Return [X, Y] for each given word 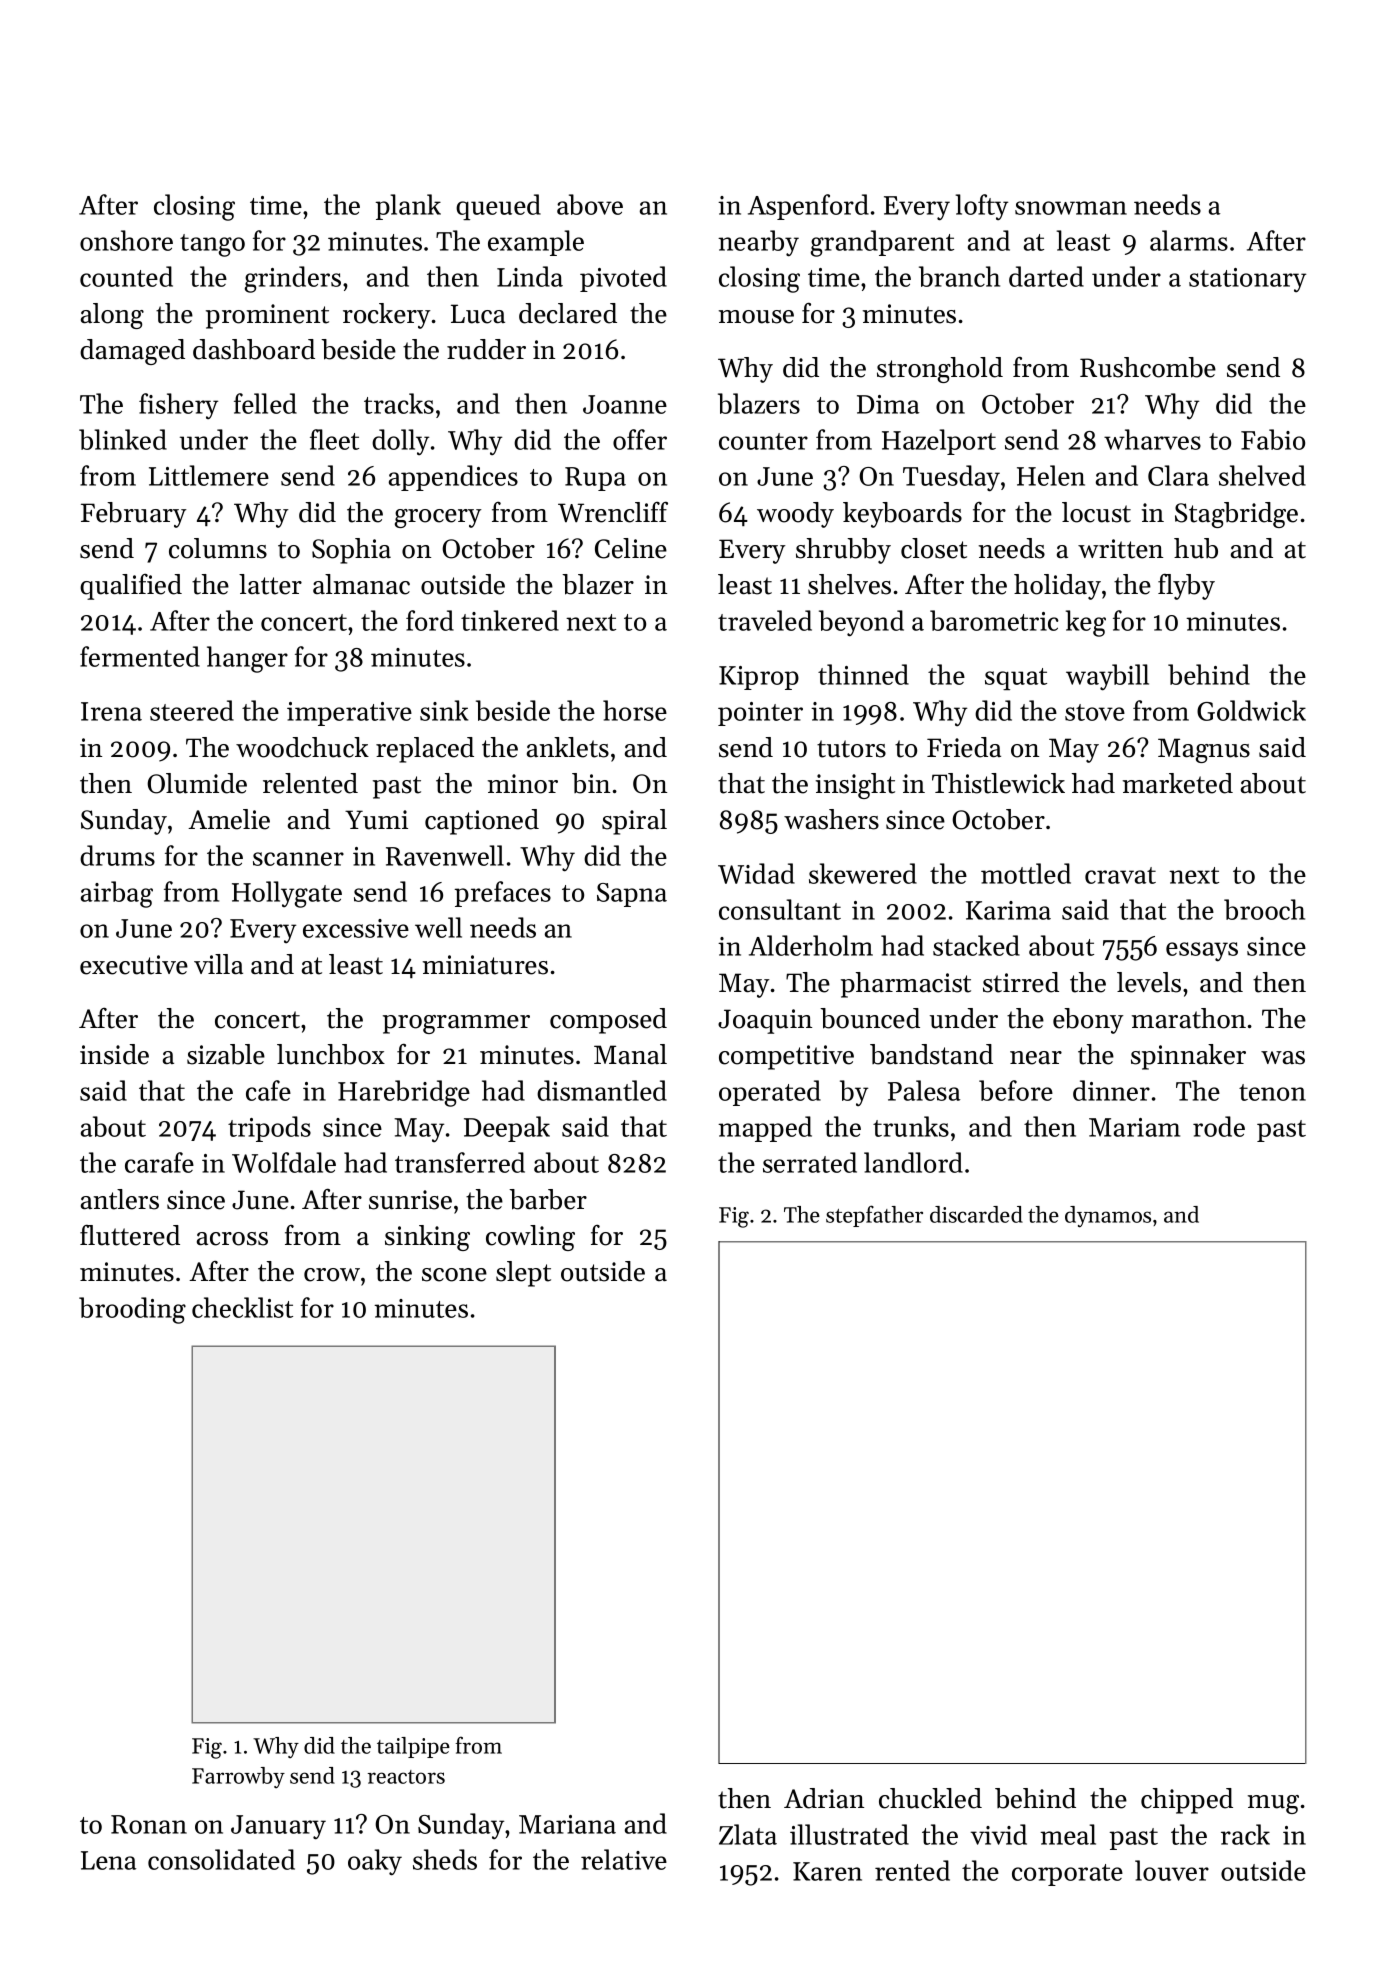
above [590, 204]
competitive [786, 1057]
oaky [375, 1862]
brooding [132, 1310]
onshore [126, 240]
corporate [1067, 1875]
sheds [445, 1859]
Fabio [1273, 439]
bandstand [931, 1054]
